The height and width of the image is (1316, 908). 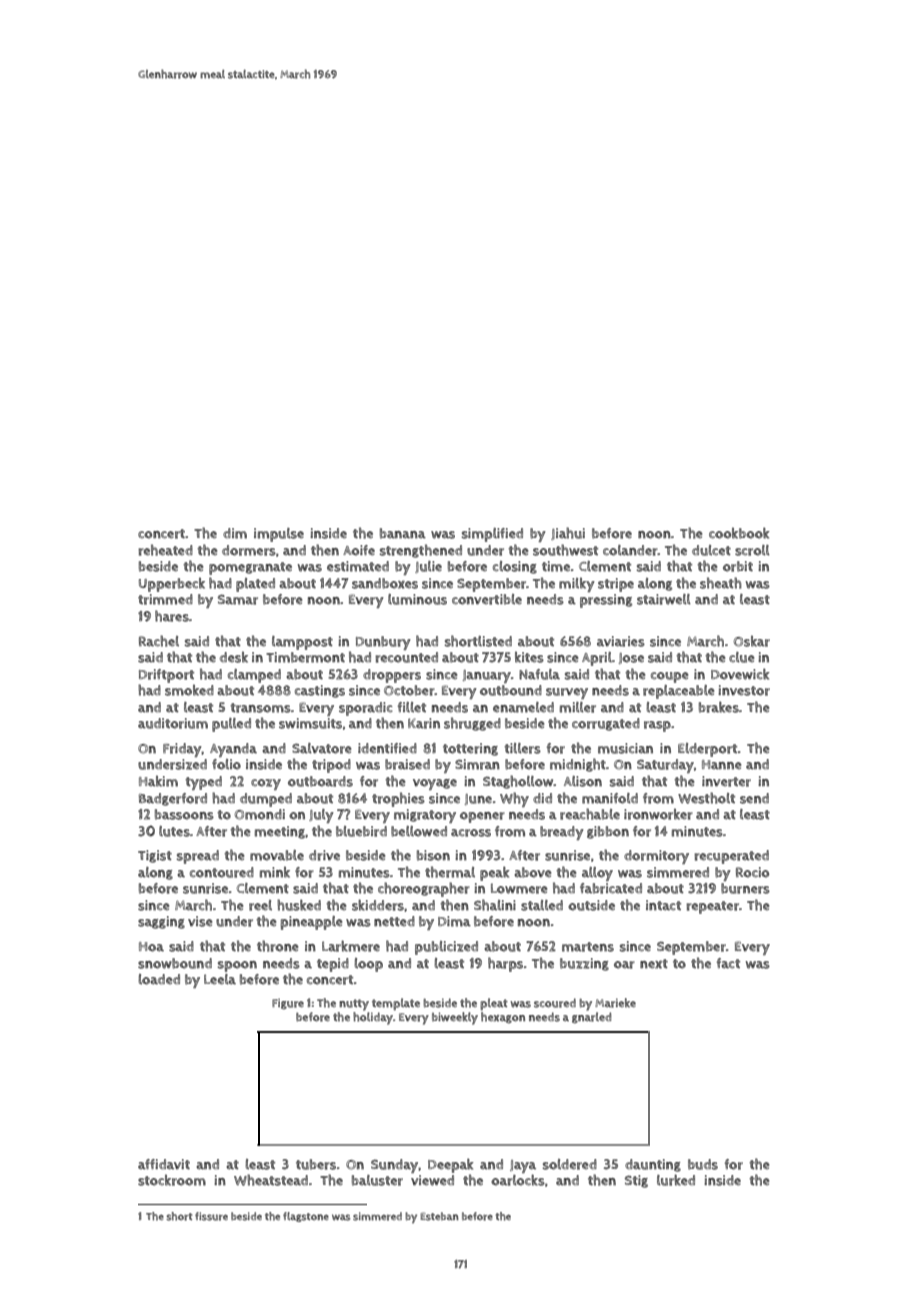 I want to click on reheated, so click(x=165, y=550).
